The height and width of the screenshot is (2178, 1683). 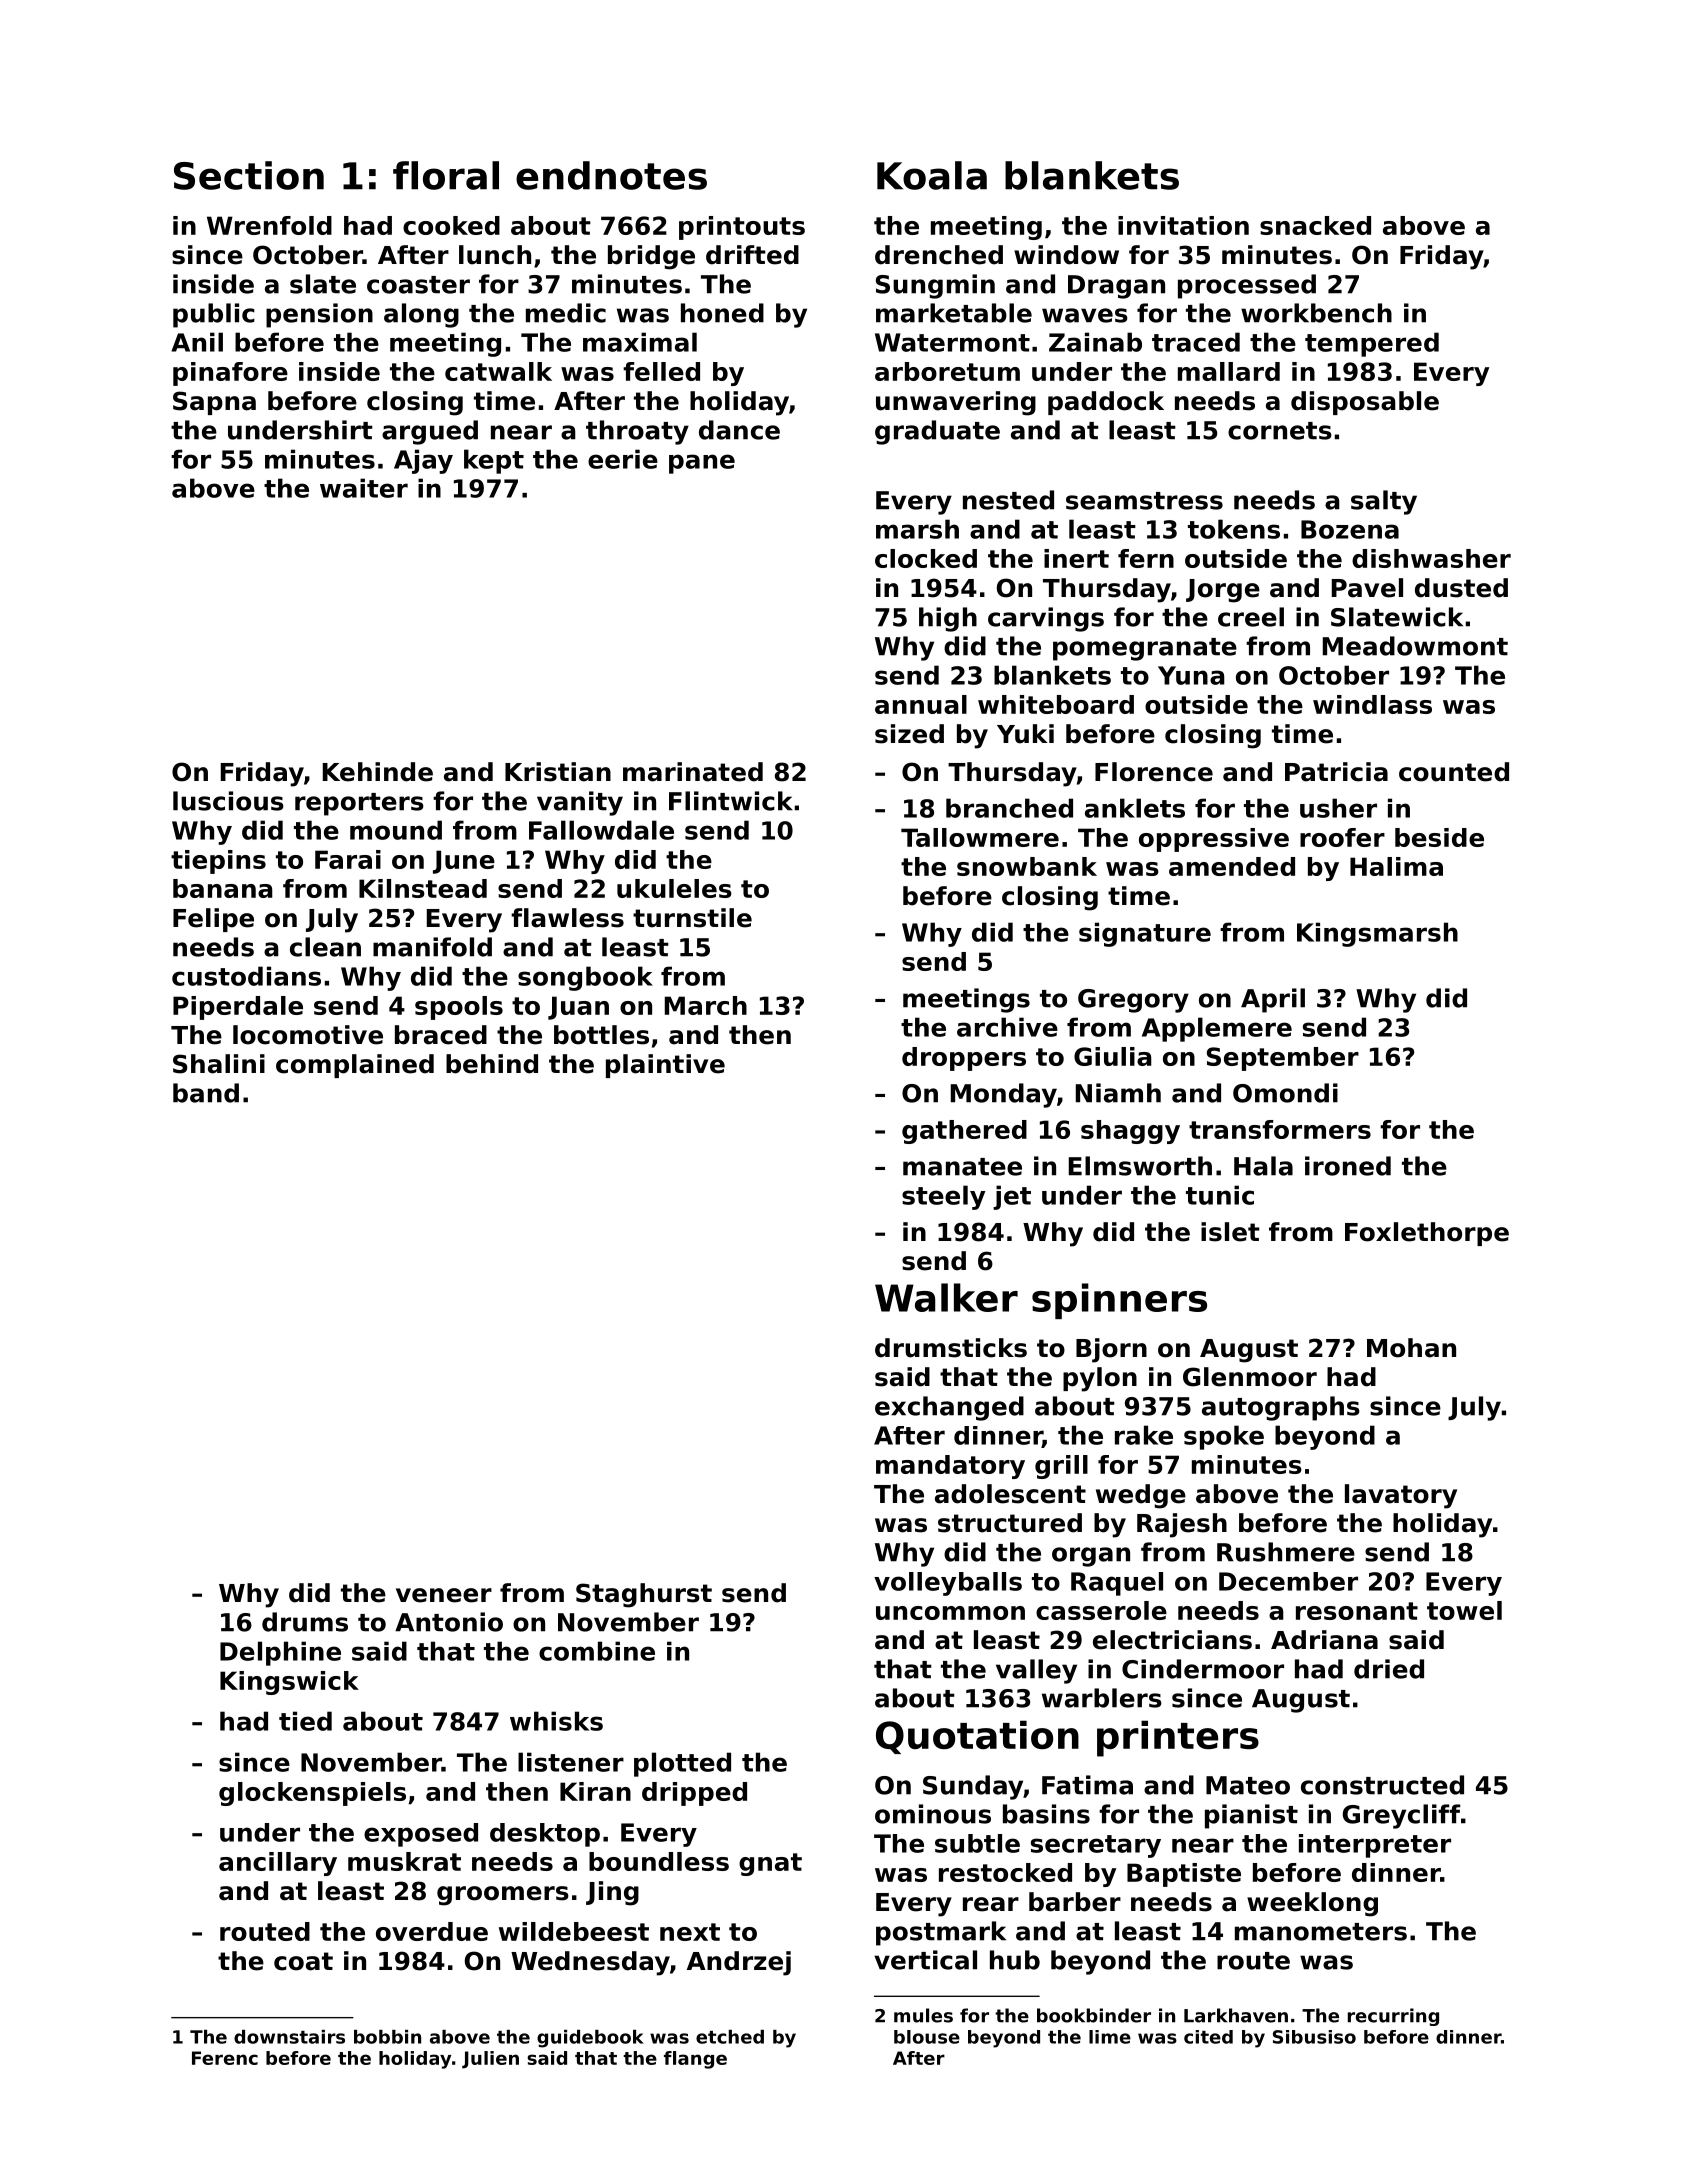 I want to click on Greycliff, so click(x=1401, y=1816).
